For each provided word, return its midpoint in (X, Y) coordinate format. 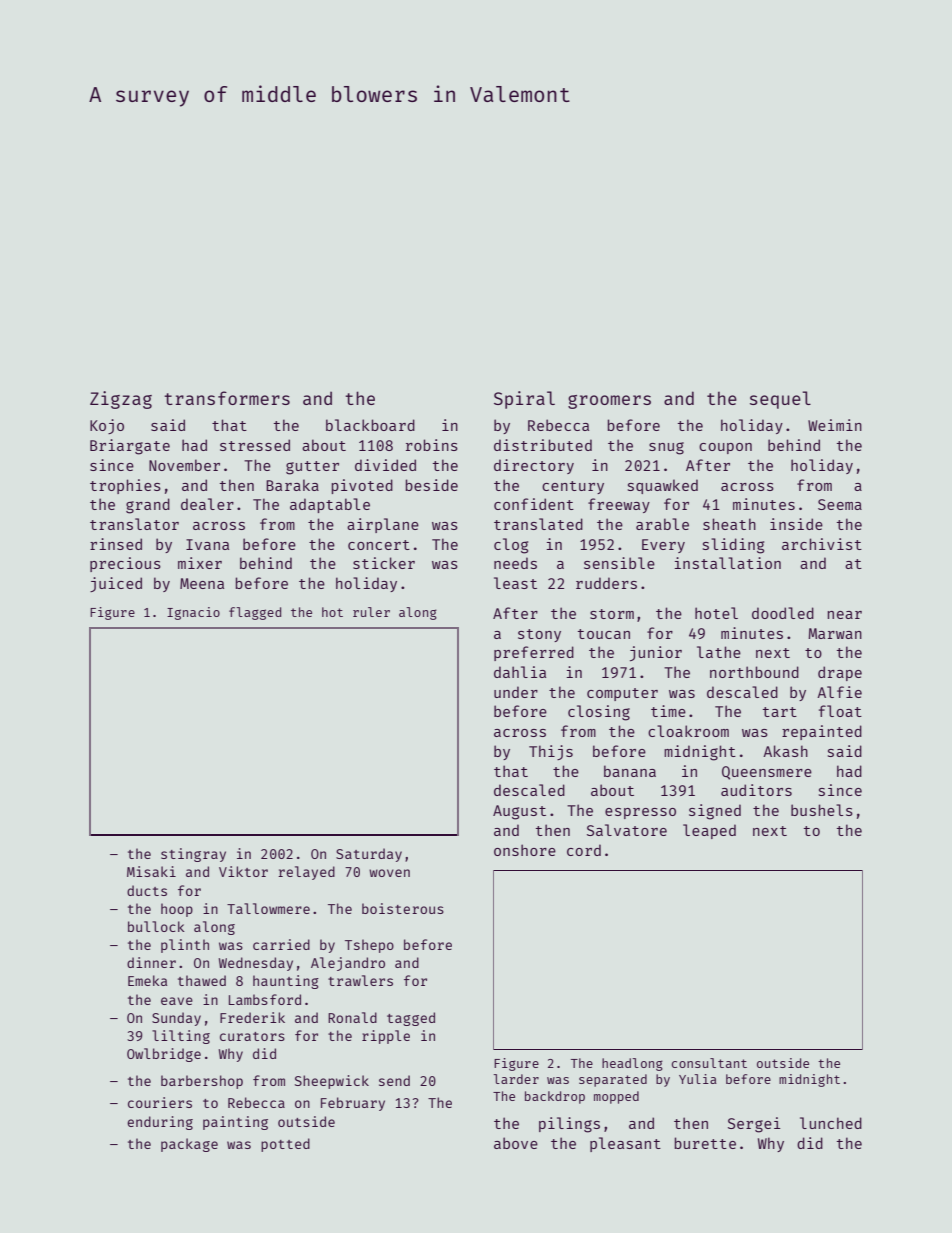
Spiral (524, 400)
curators (252, 1036)
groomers (609, 402)
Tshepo (369, 946)
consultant (709, 1063)
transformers (227, 398)
